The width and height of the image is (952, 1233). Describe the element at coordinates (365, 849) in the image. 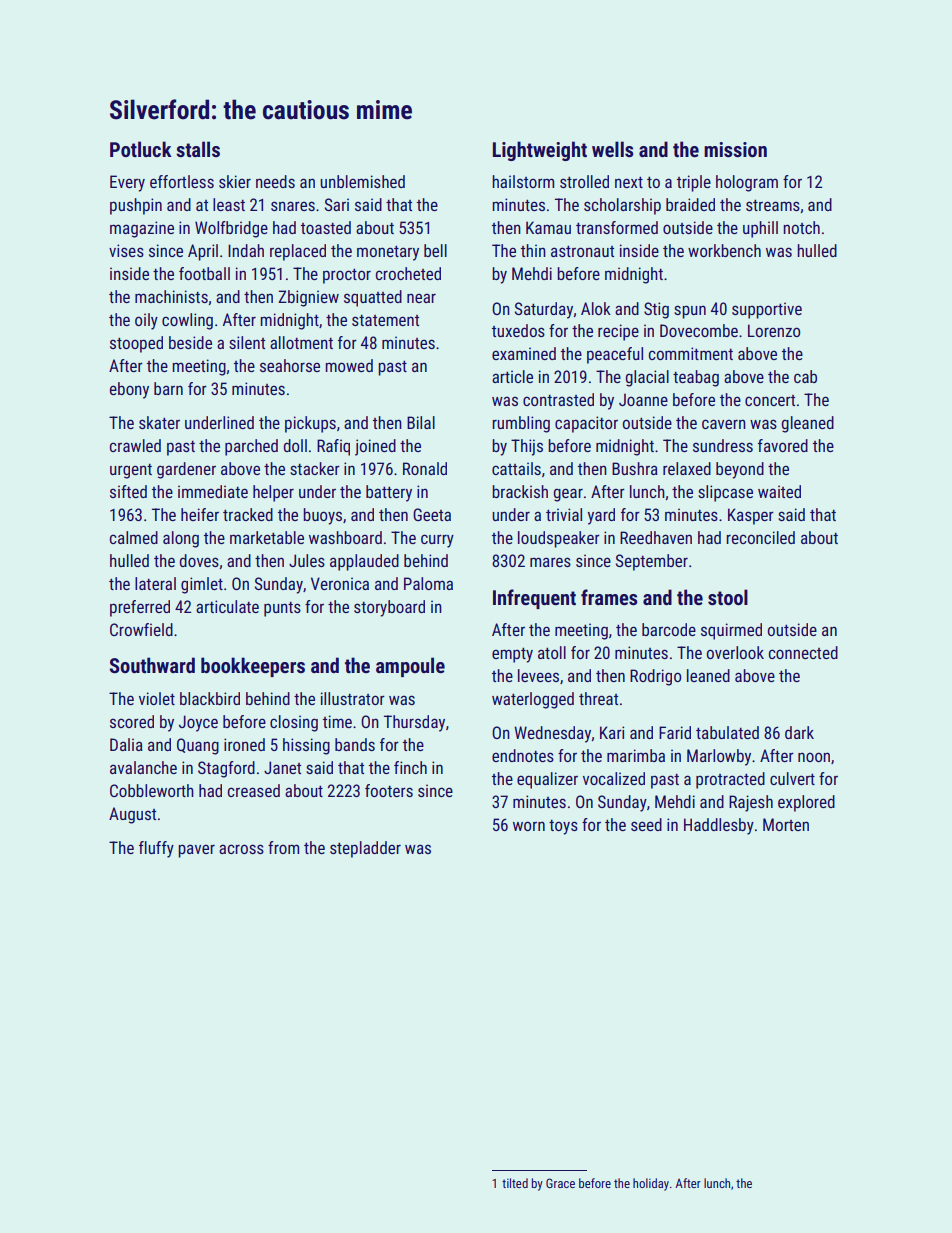

I see `stepladder` at that location.
